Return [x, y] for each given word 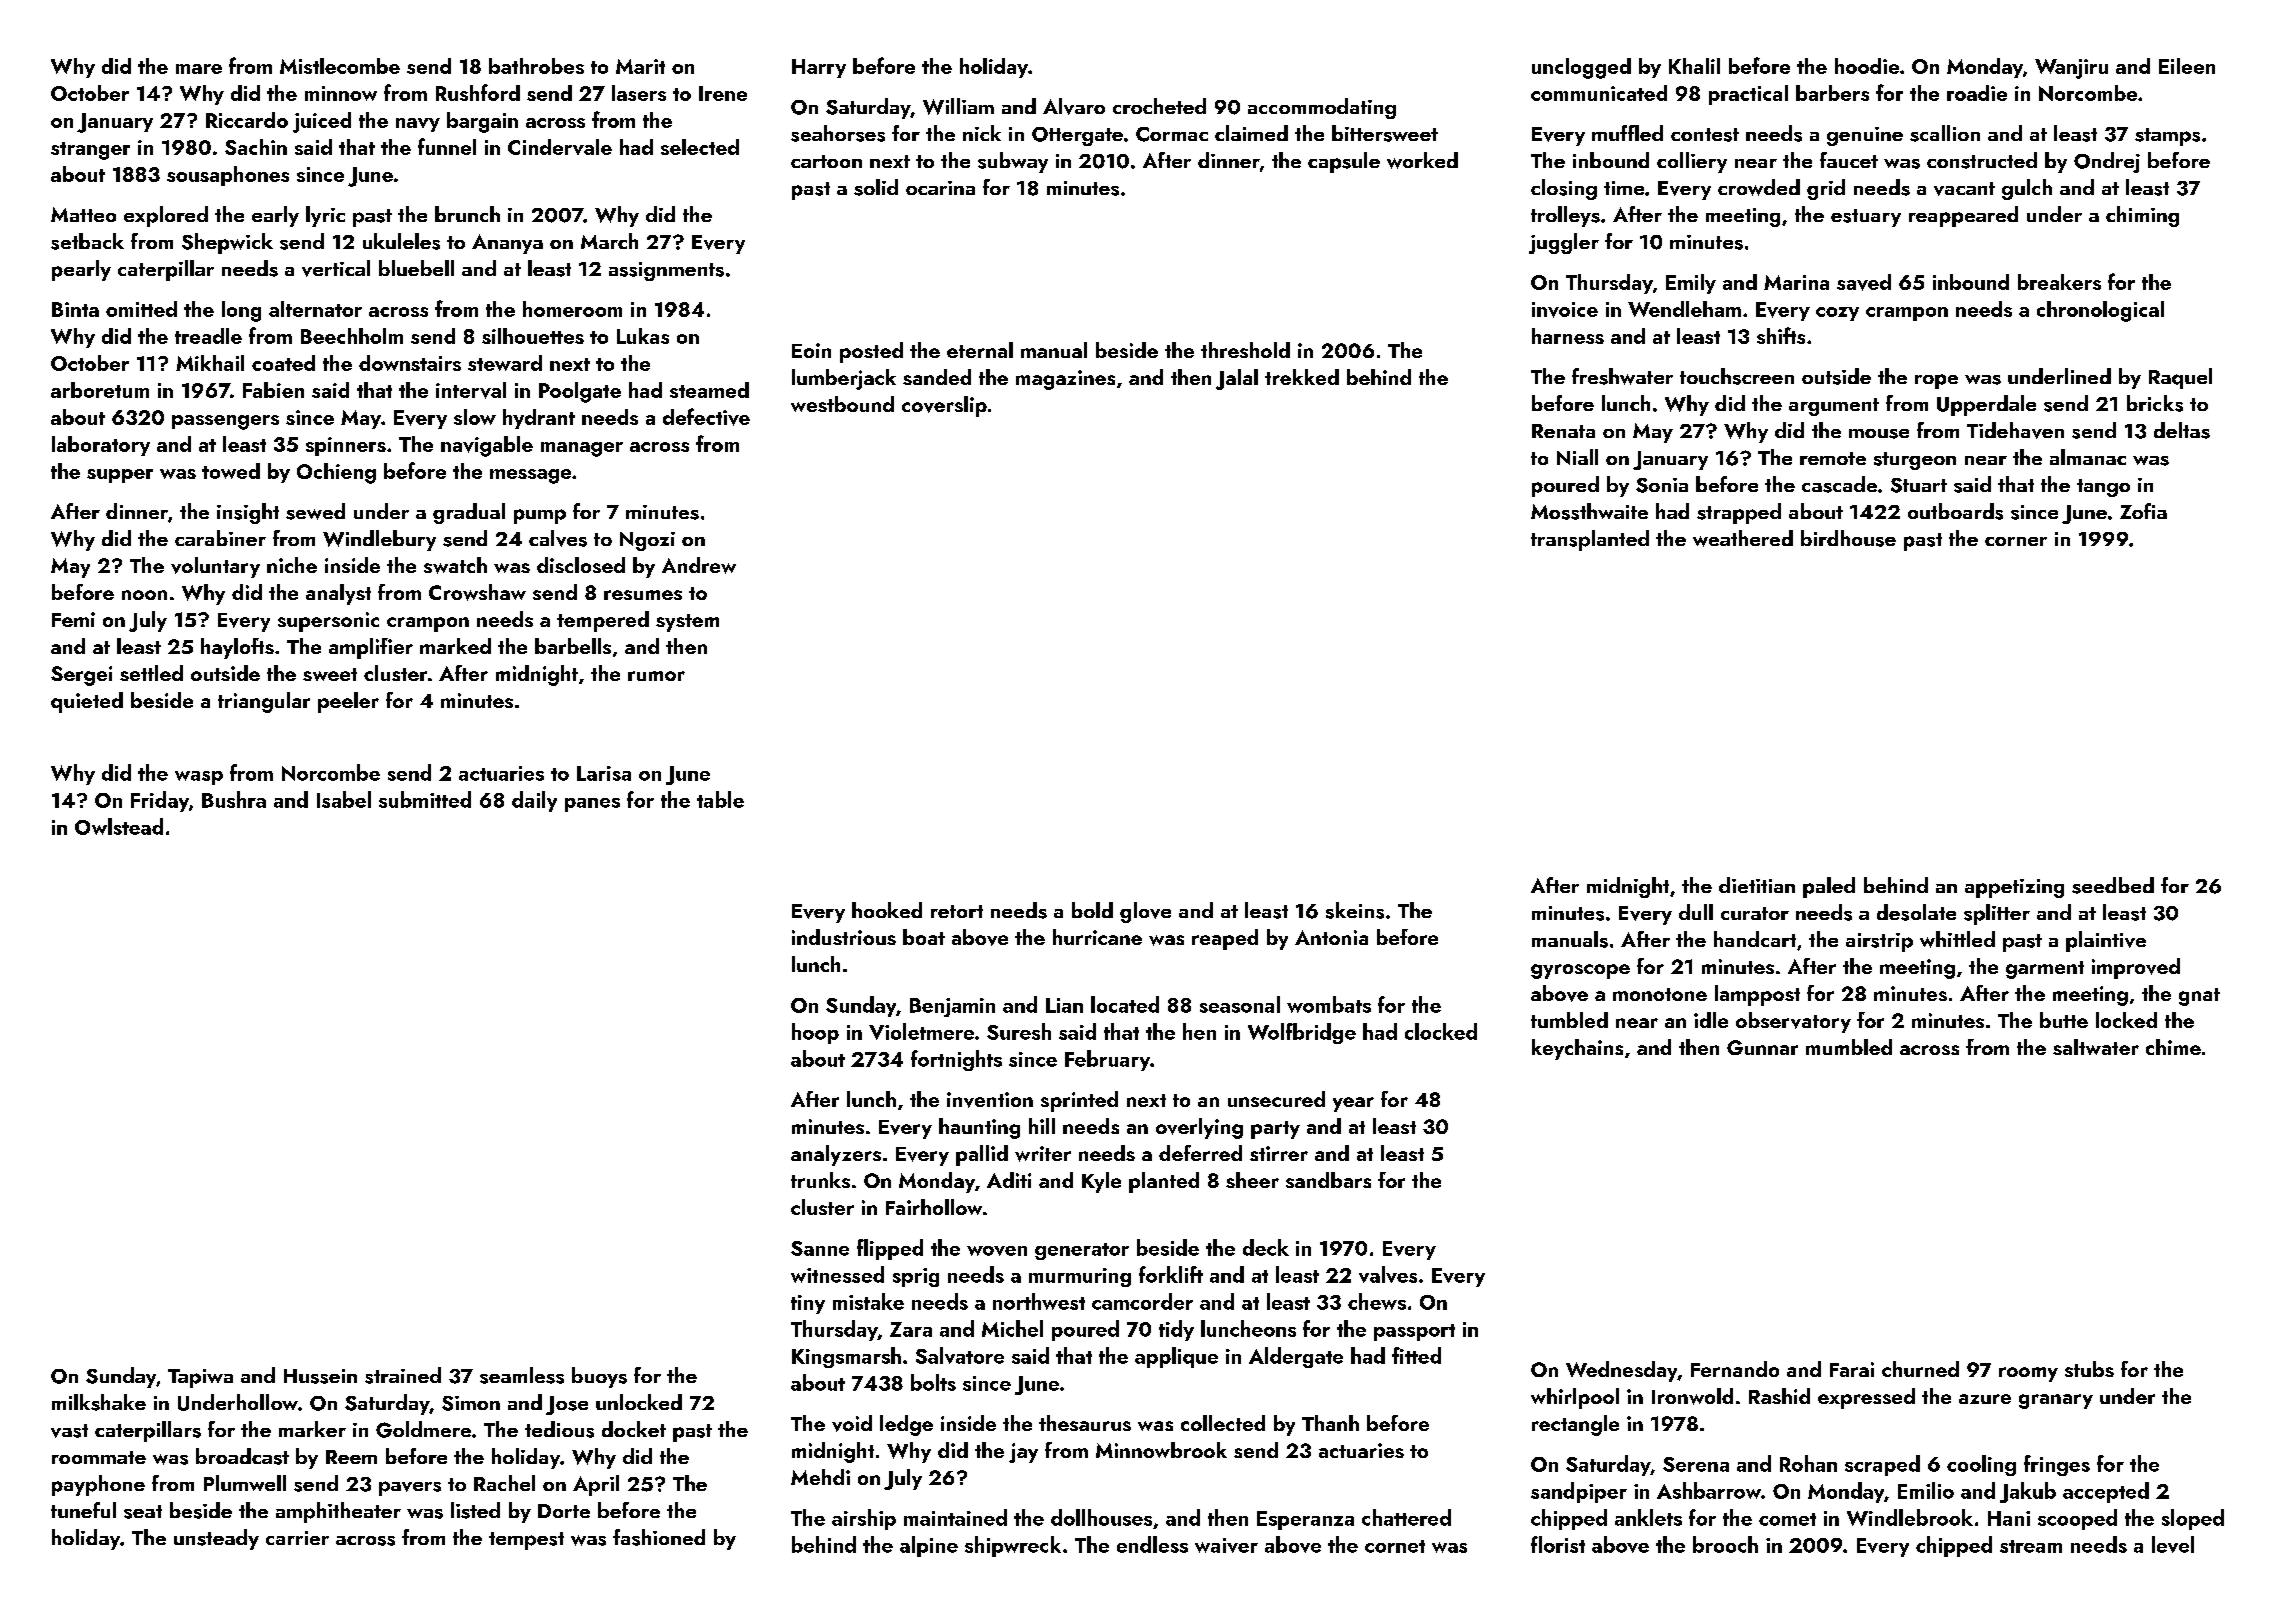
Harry [819, 68]
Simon [471, 1403]
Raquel [2180, 378]
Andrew [699, 565]
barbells [573, 646]
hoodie [1867, 66]
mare [199, 69]
